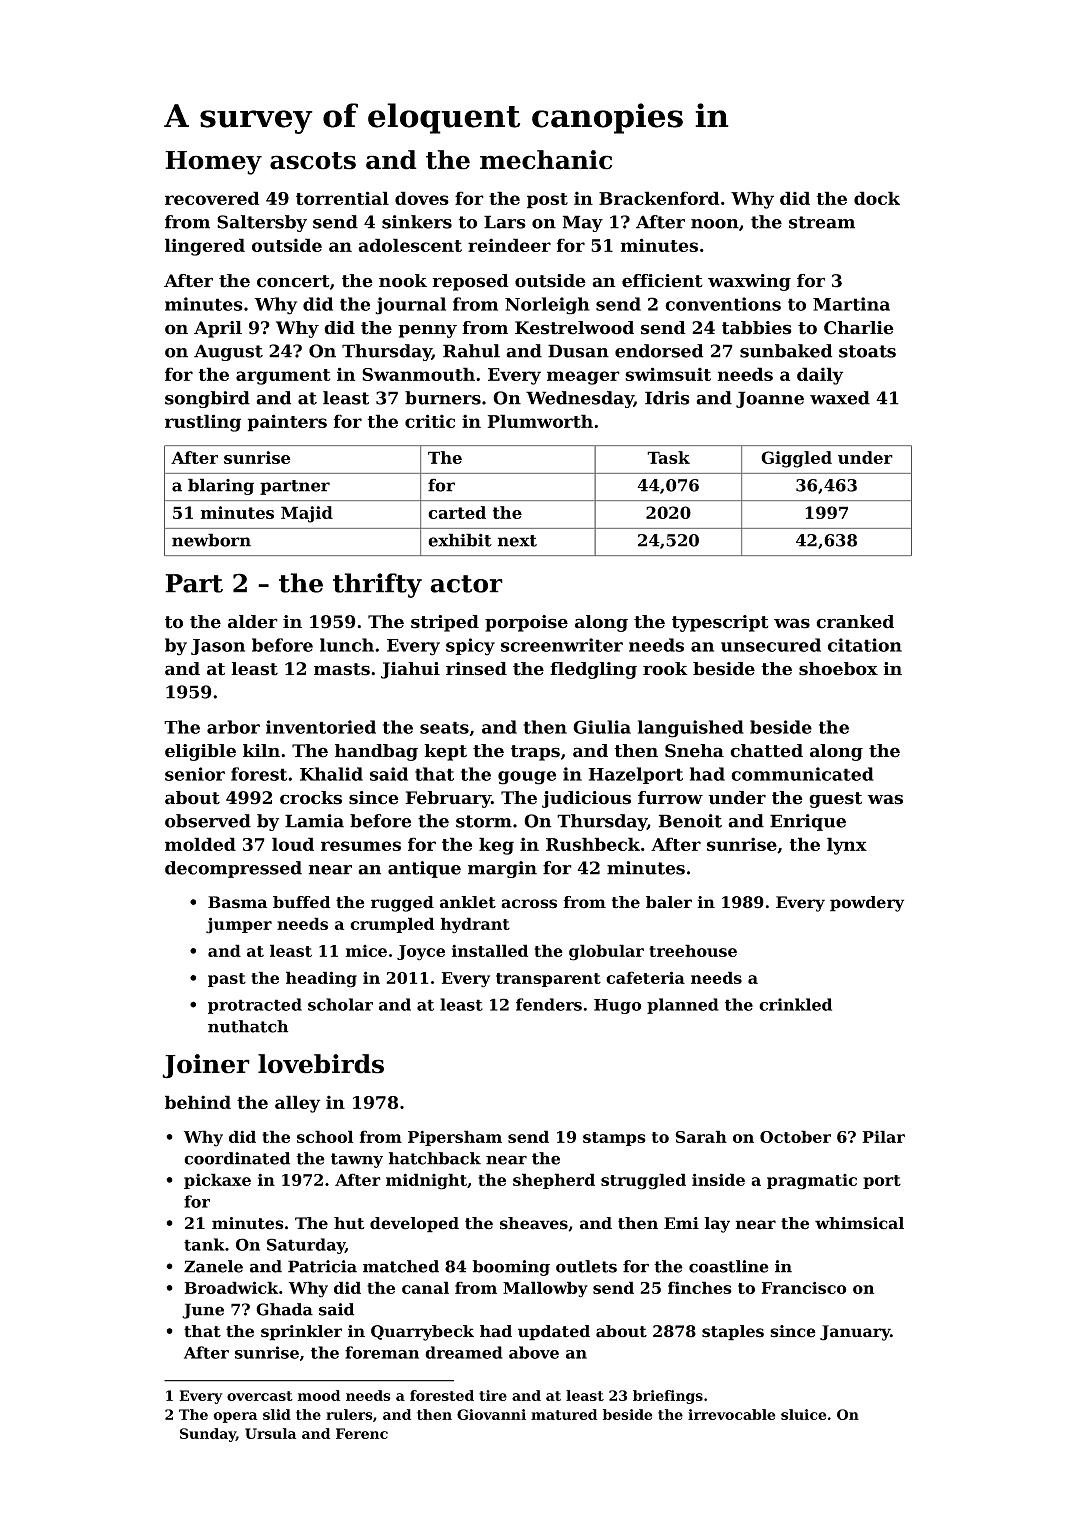 Image resolution: width=1076 pixels, height=1528 pixels. I want to click on Sunday, so click(208, 1435).
